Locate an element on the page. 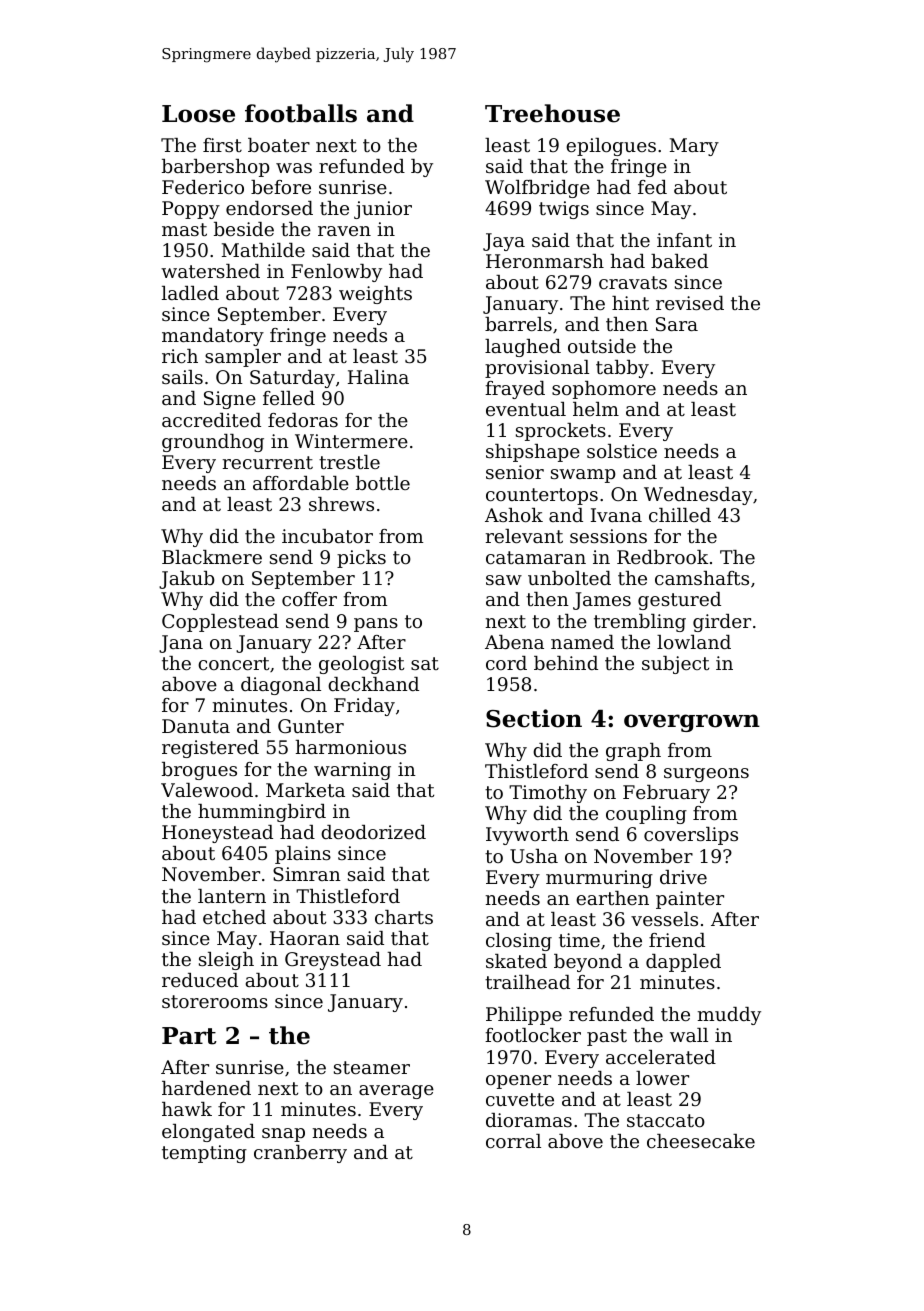 The width and height of the document is (924, 1311). hint is located at coordinates (630, 303).
